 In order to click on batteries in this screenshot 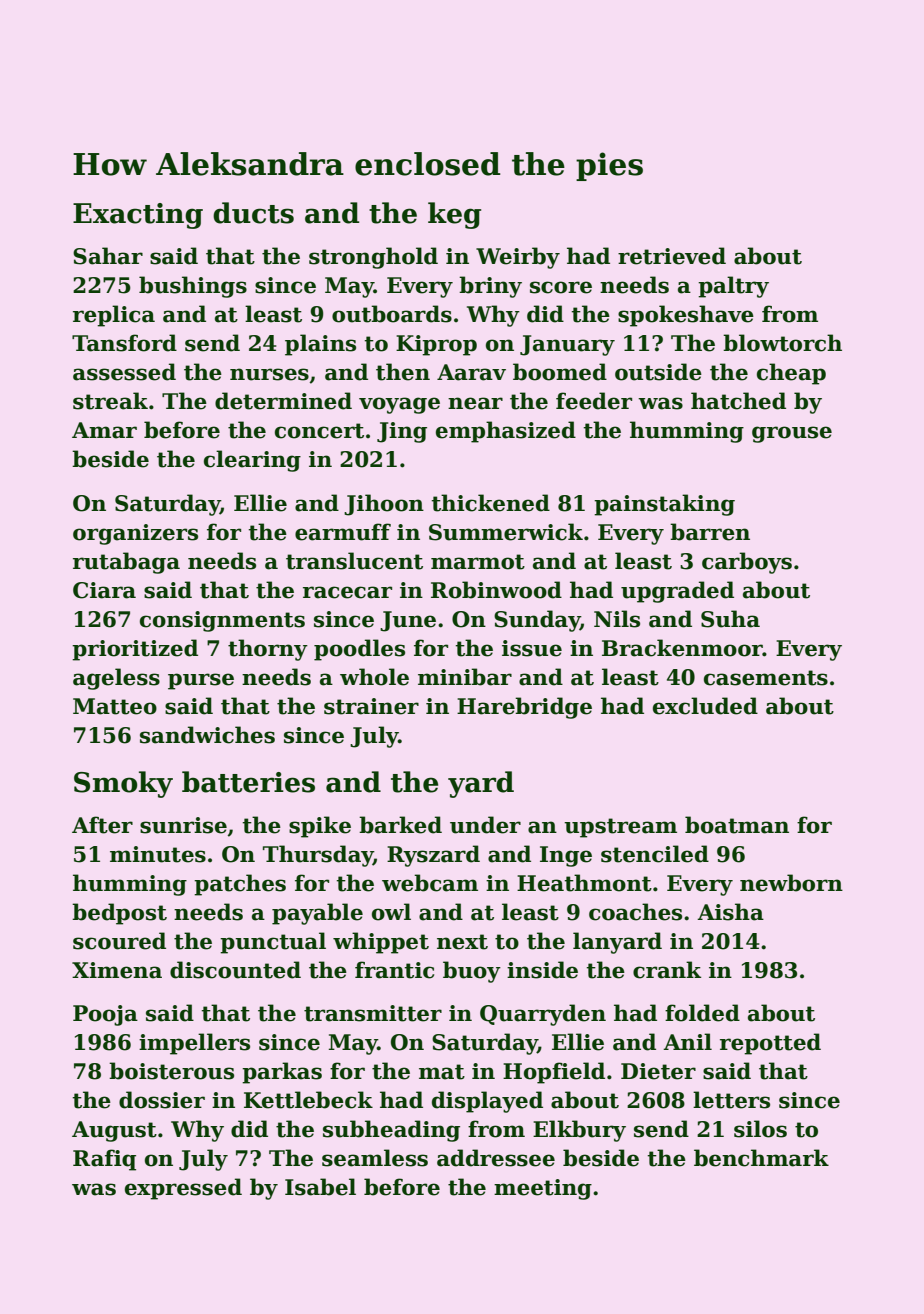, I will do `click(248, 782)`.
